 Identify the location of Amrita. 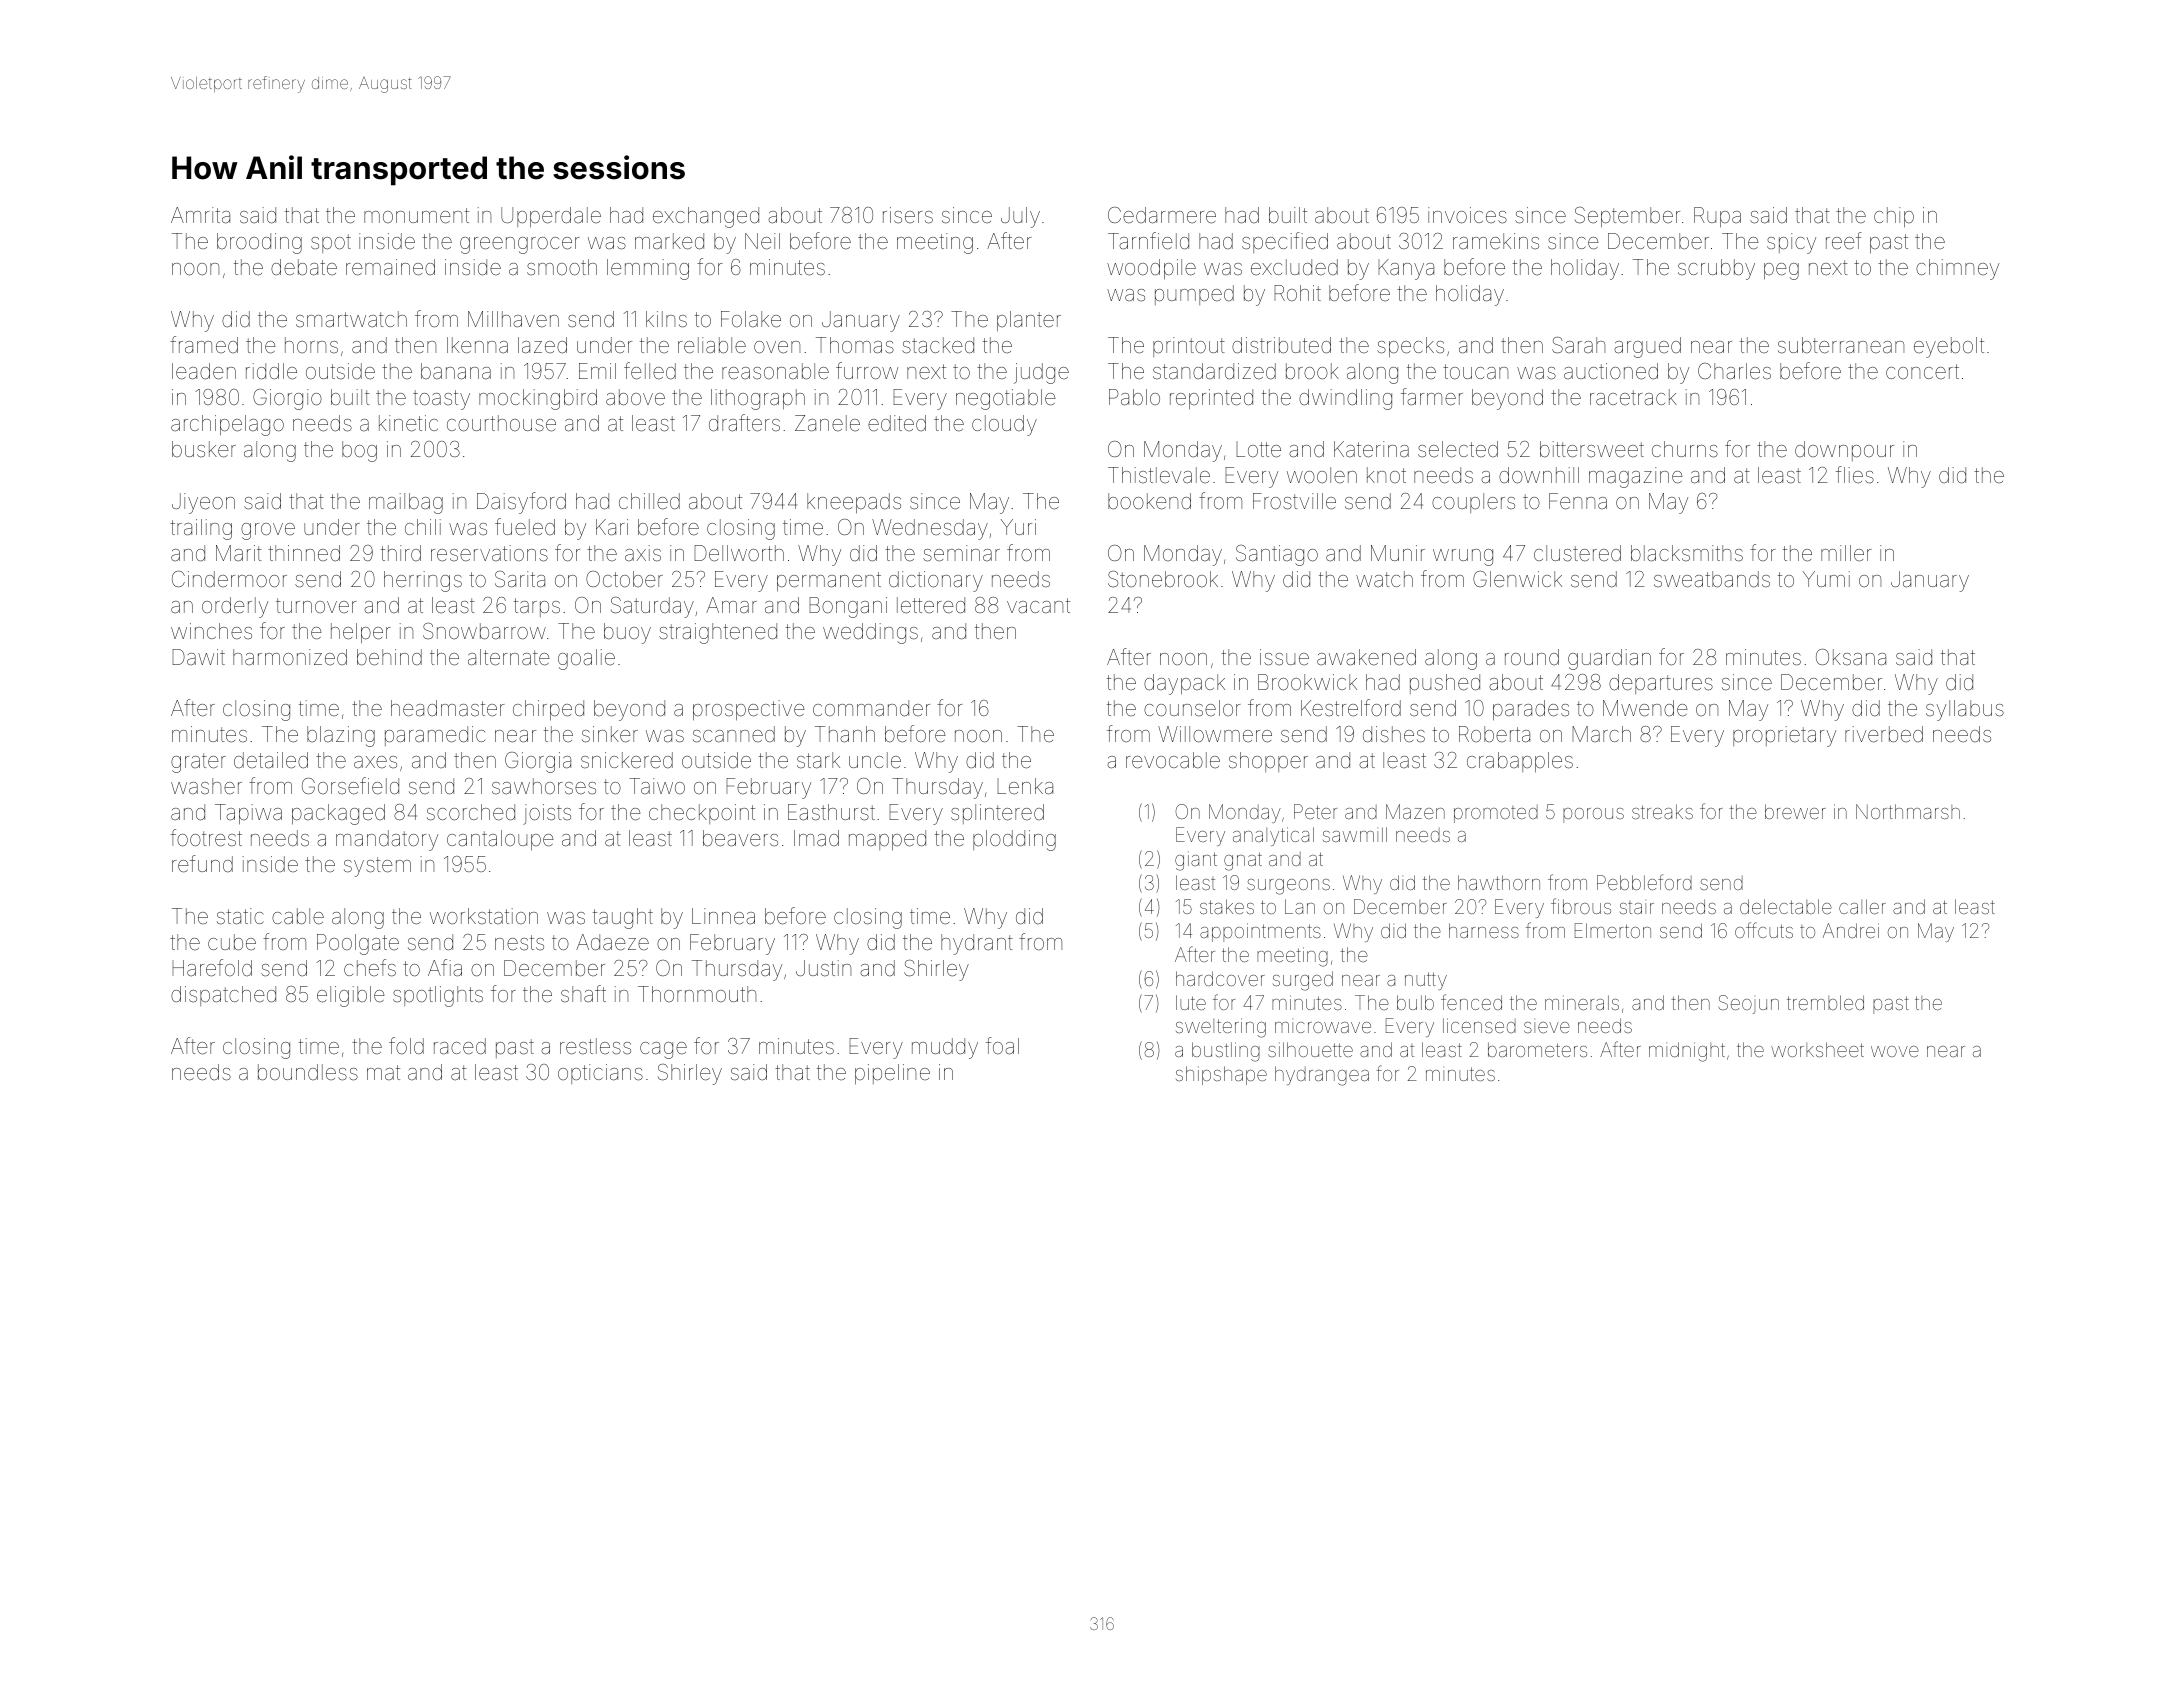
(200, 215).
